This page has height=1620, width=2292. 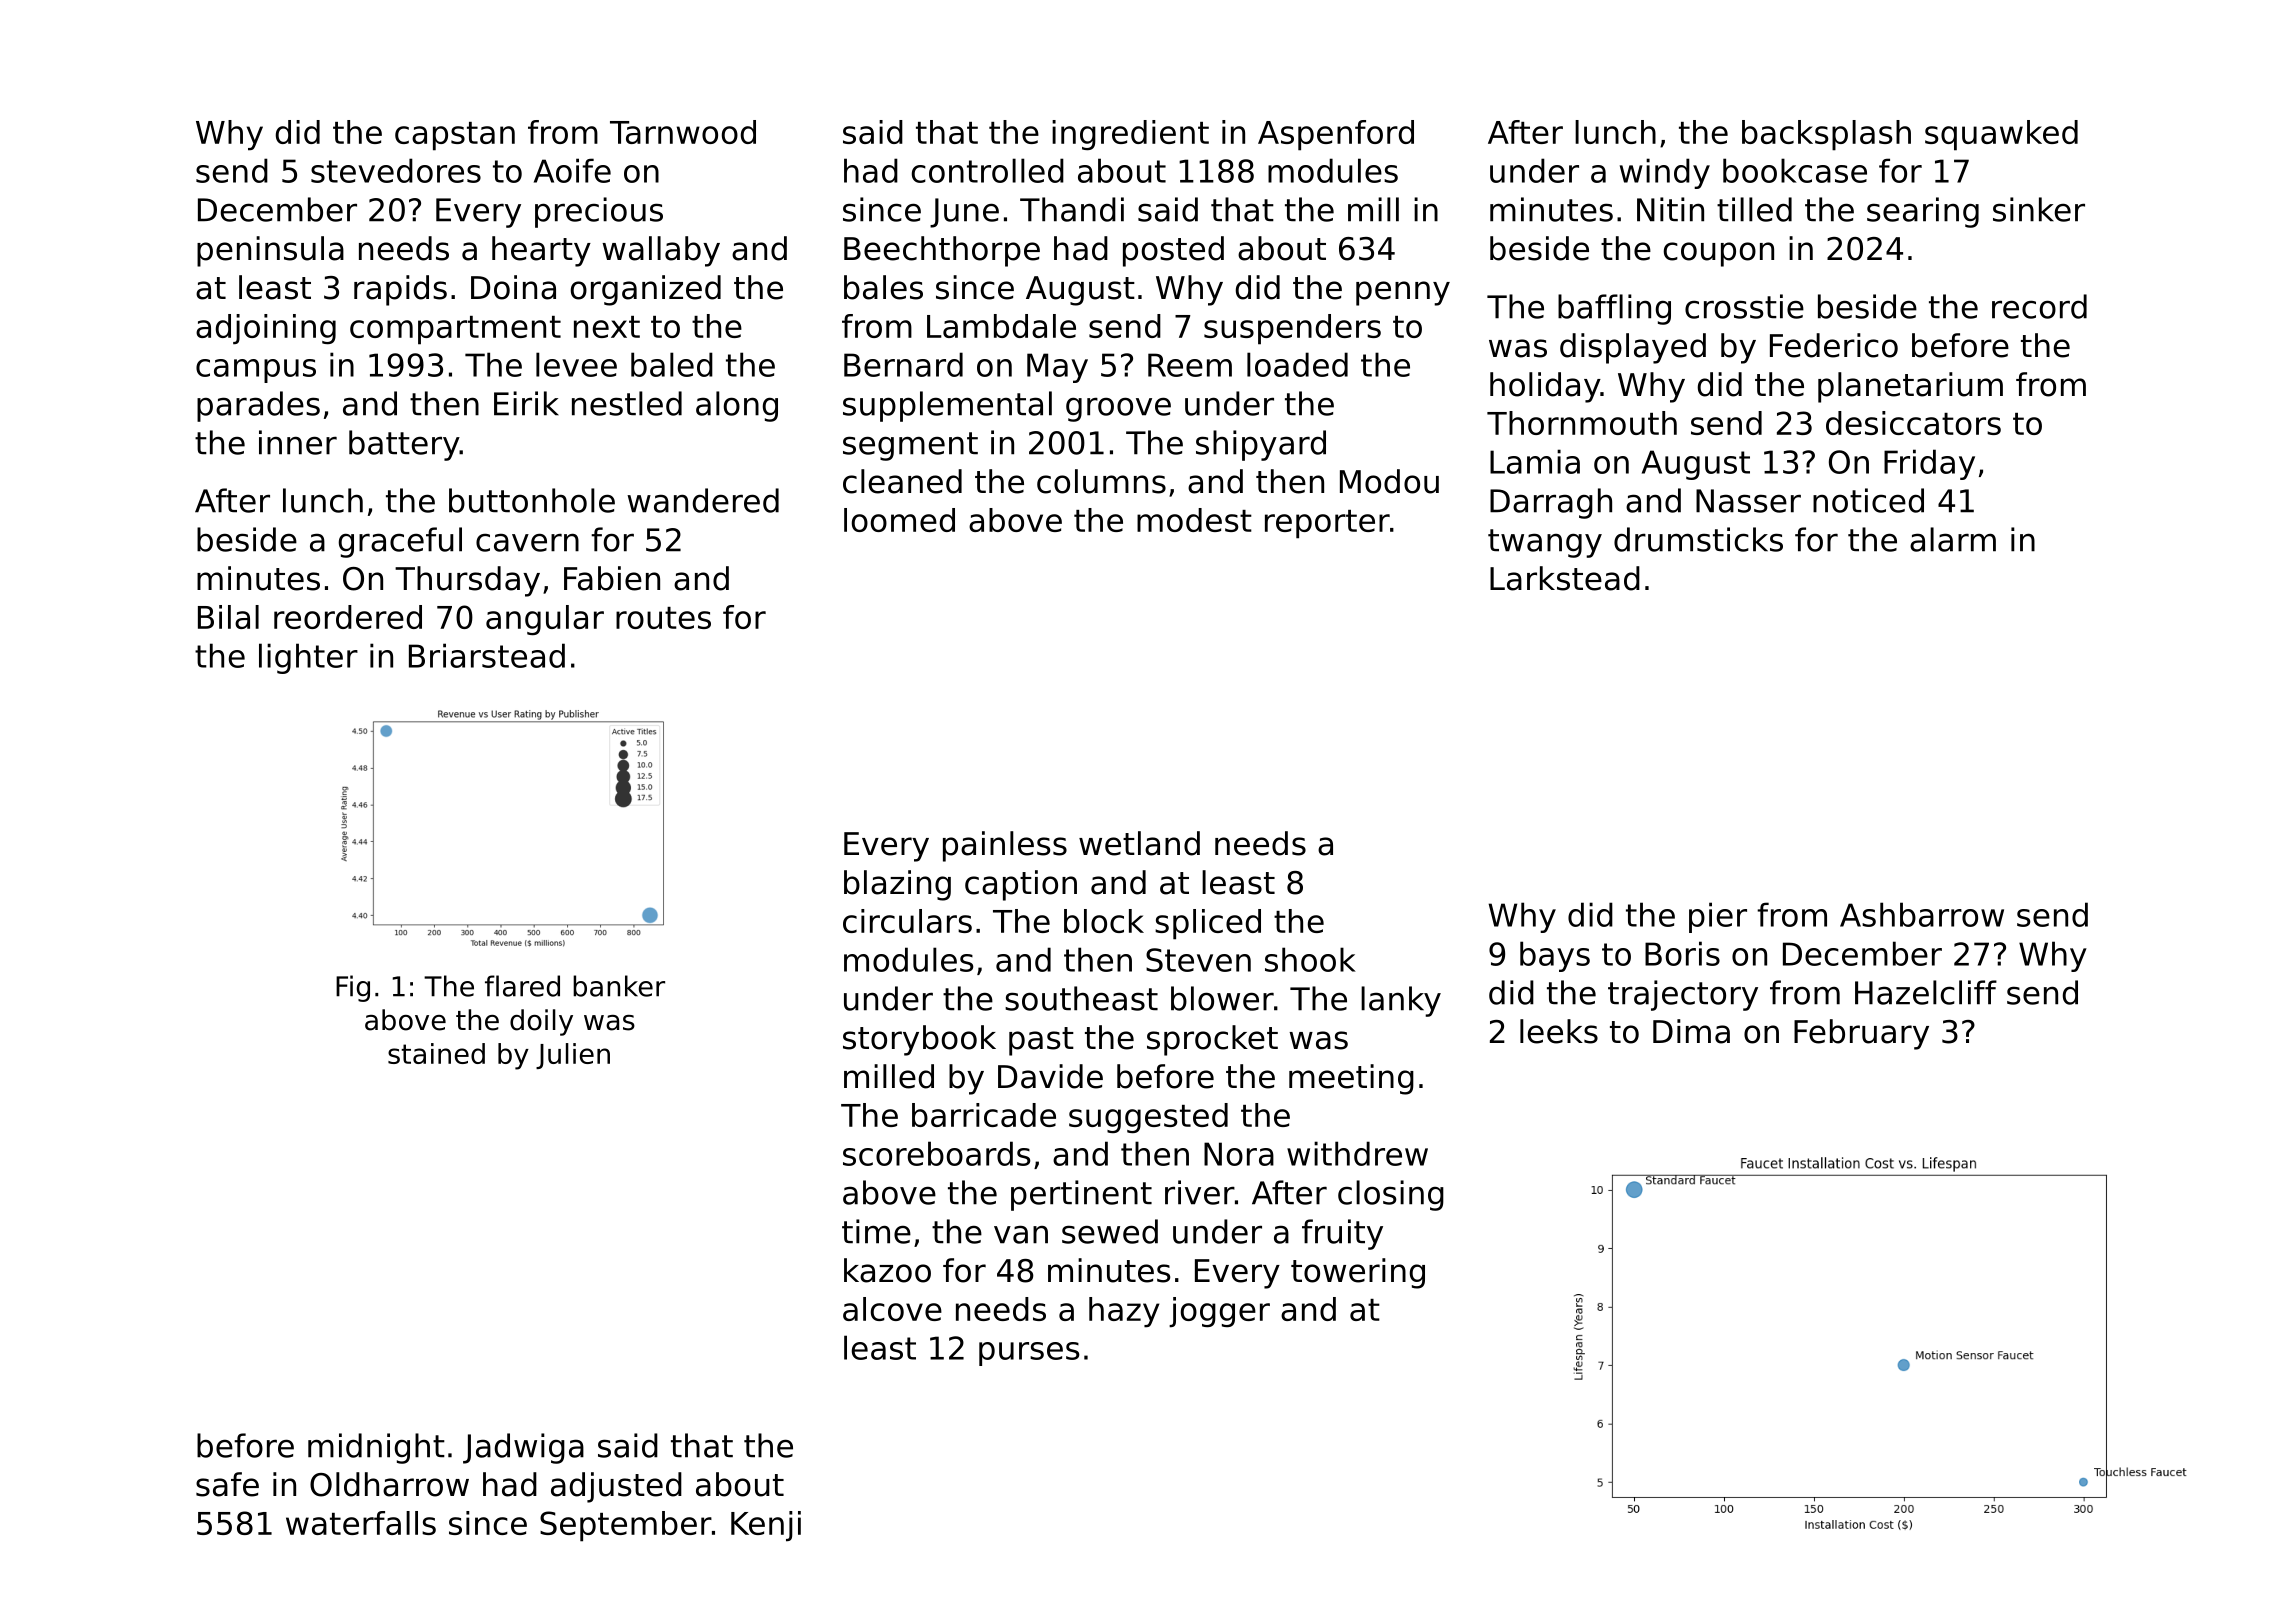 I want to click on doily, so click(x=541, y=1022).
